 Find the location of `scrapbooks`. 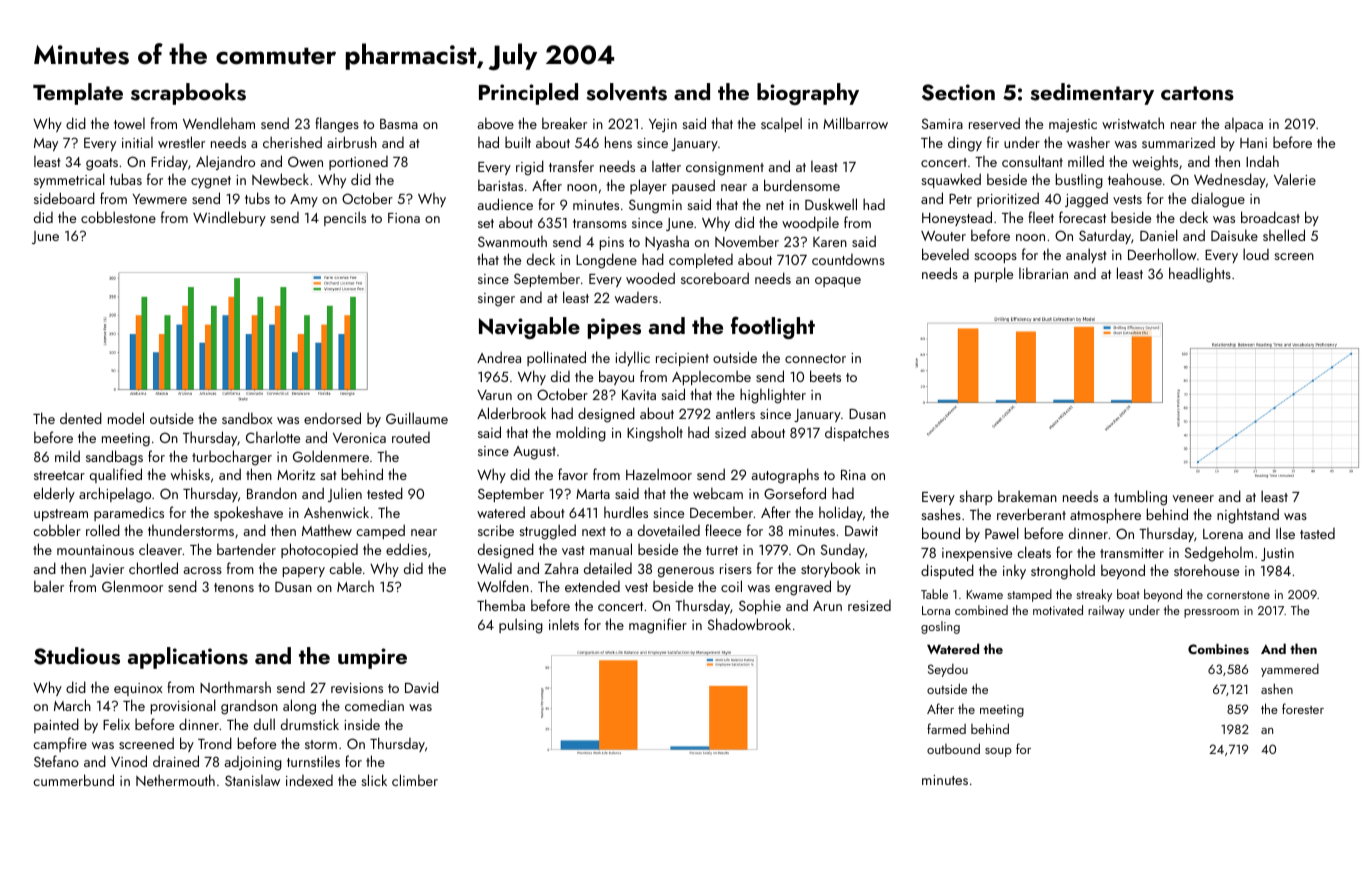

scrapbooks is located at coordinates (188, 94).
